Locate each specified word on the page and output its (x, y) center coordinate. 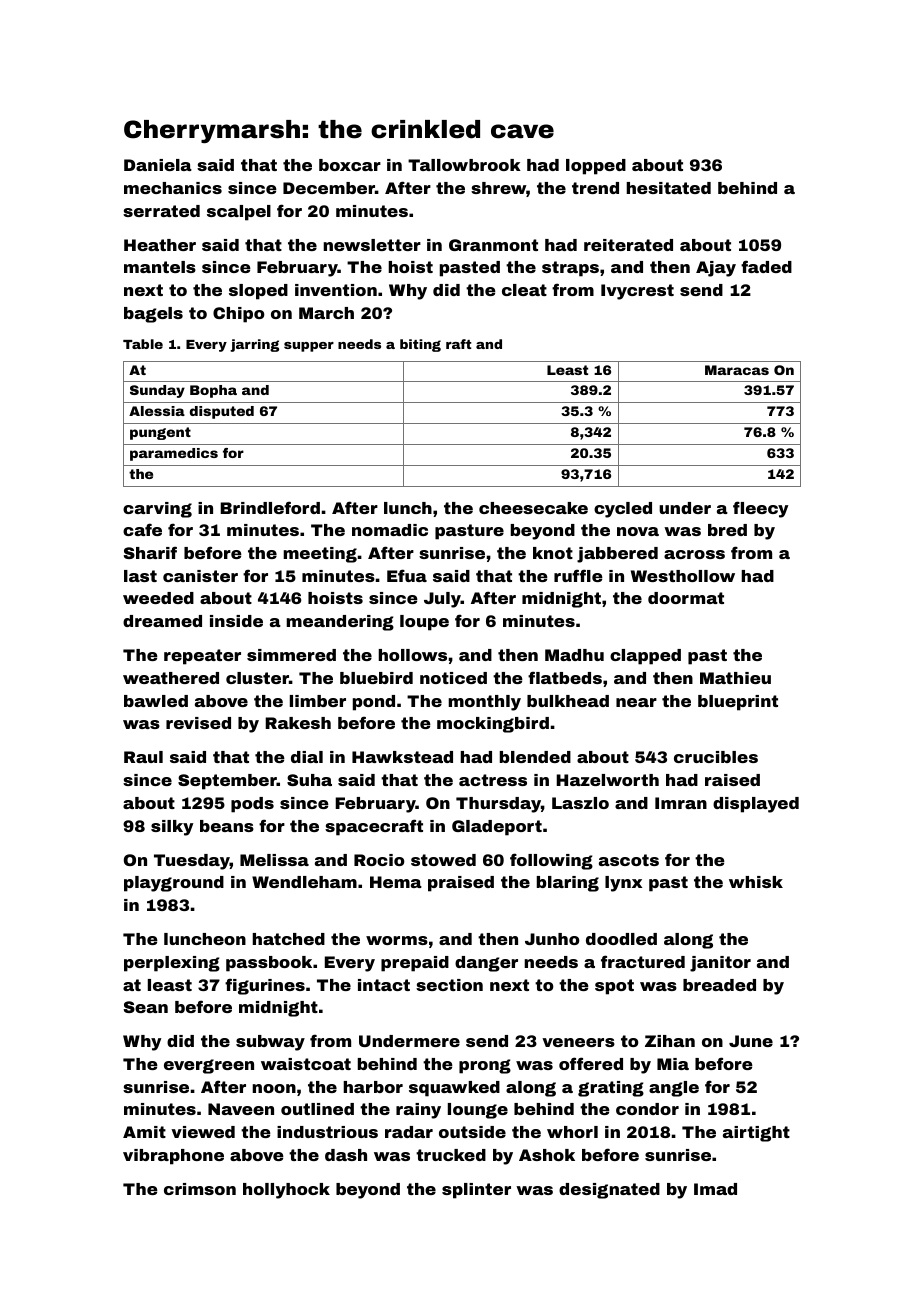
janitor (720, 964)
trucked (451, 1155)
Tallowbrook (464, 165)
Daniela (158, 165)
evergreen (209, 1066)
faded (766, 266)
